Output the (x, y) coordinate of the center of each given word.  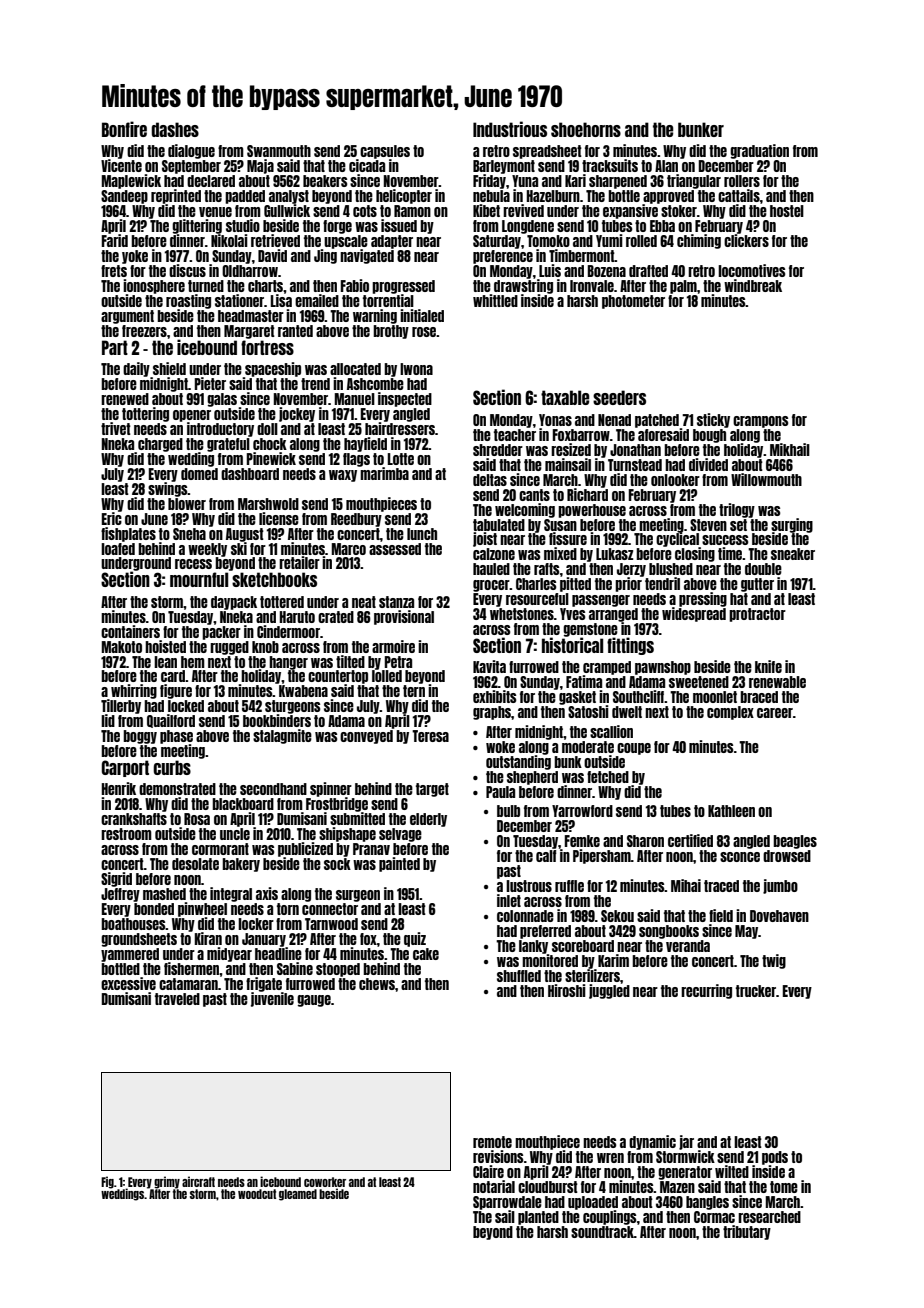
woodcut (257, 1194)
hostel (787, 211)
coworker (325, 1182)
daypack (234, 603)
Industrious (510, 129)
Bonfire (124, 129)
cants (534, 495)
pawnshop (663, 668)
